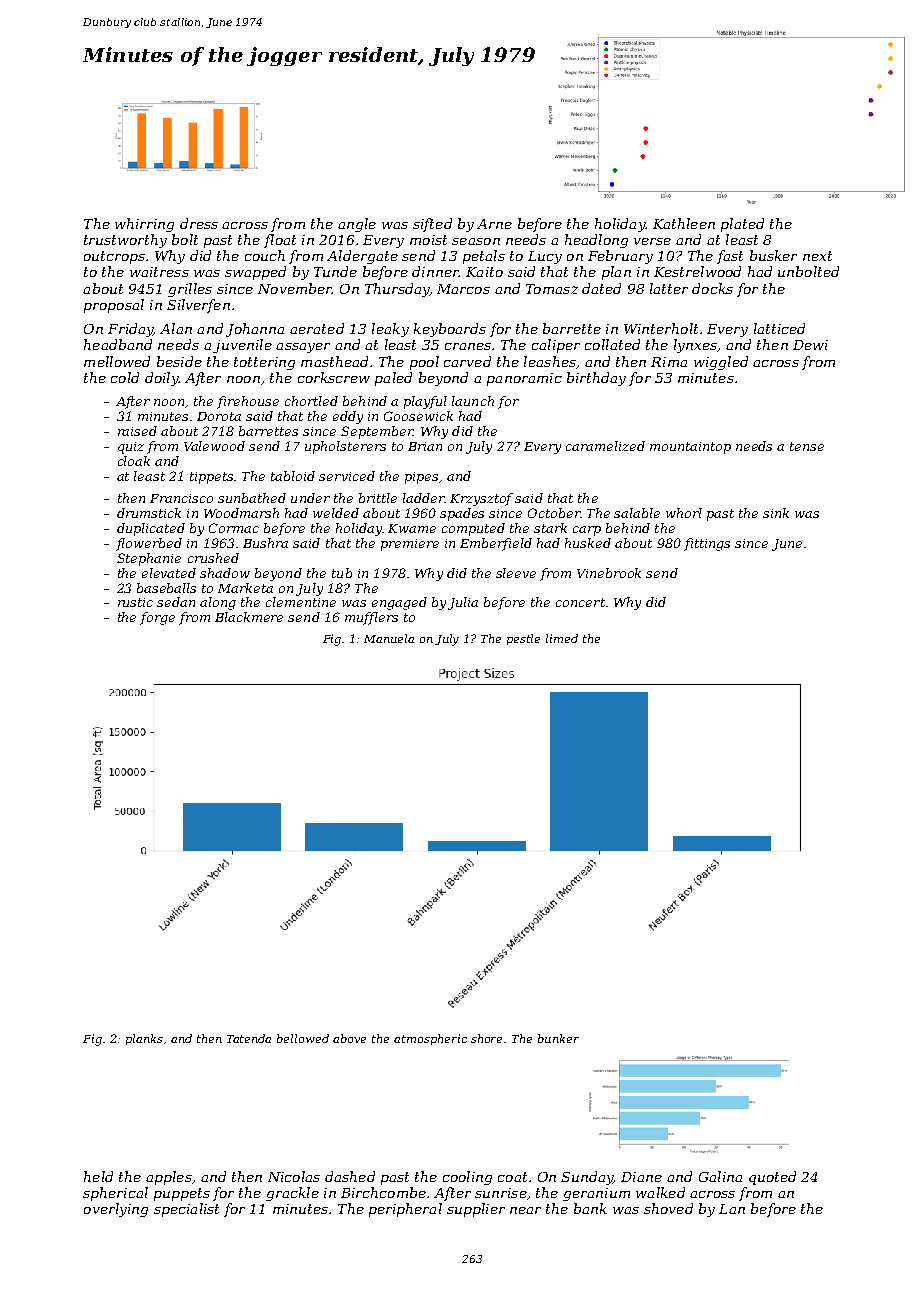 The image size is (924, 1308). I want to click on fast, so click(730, 257).
